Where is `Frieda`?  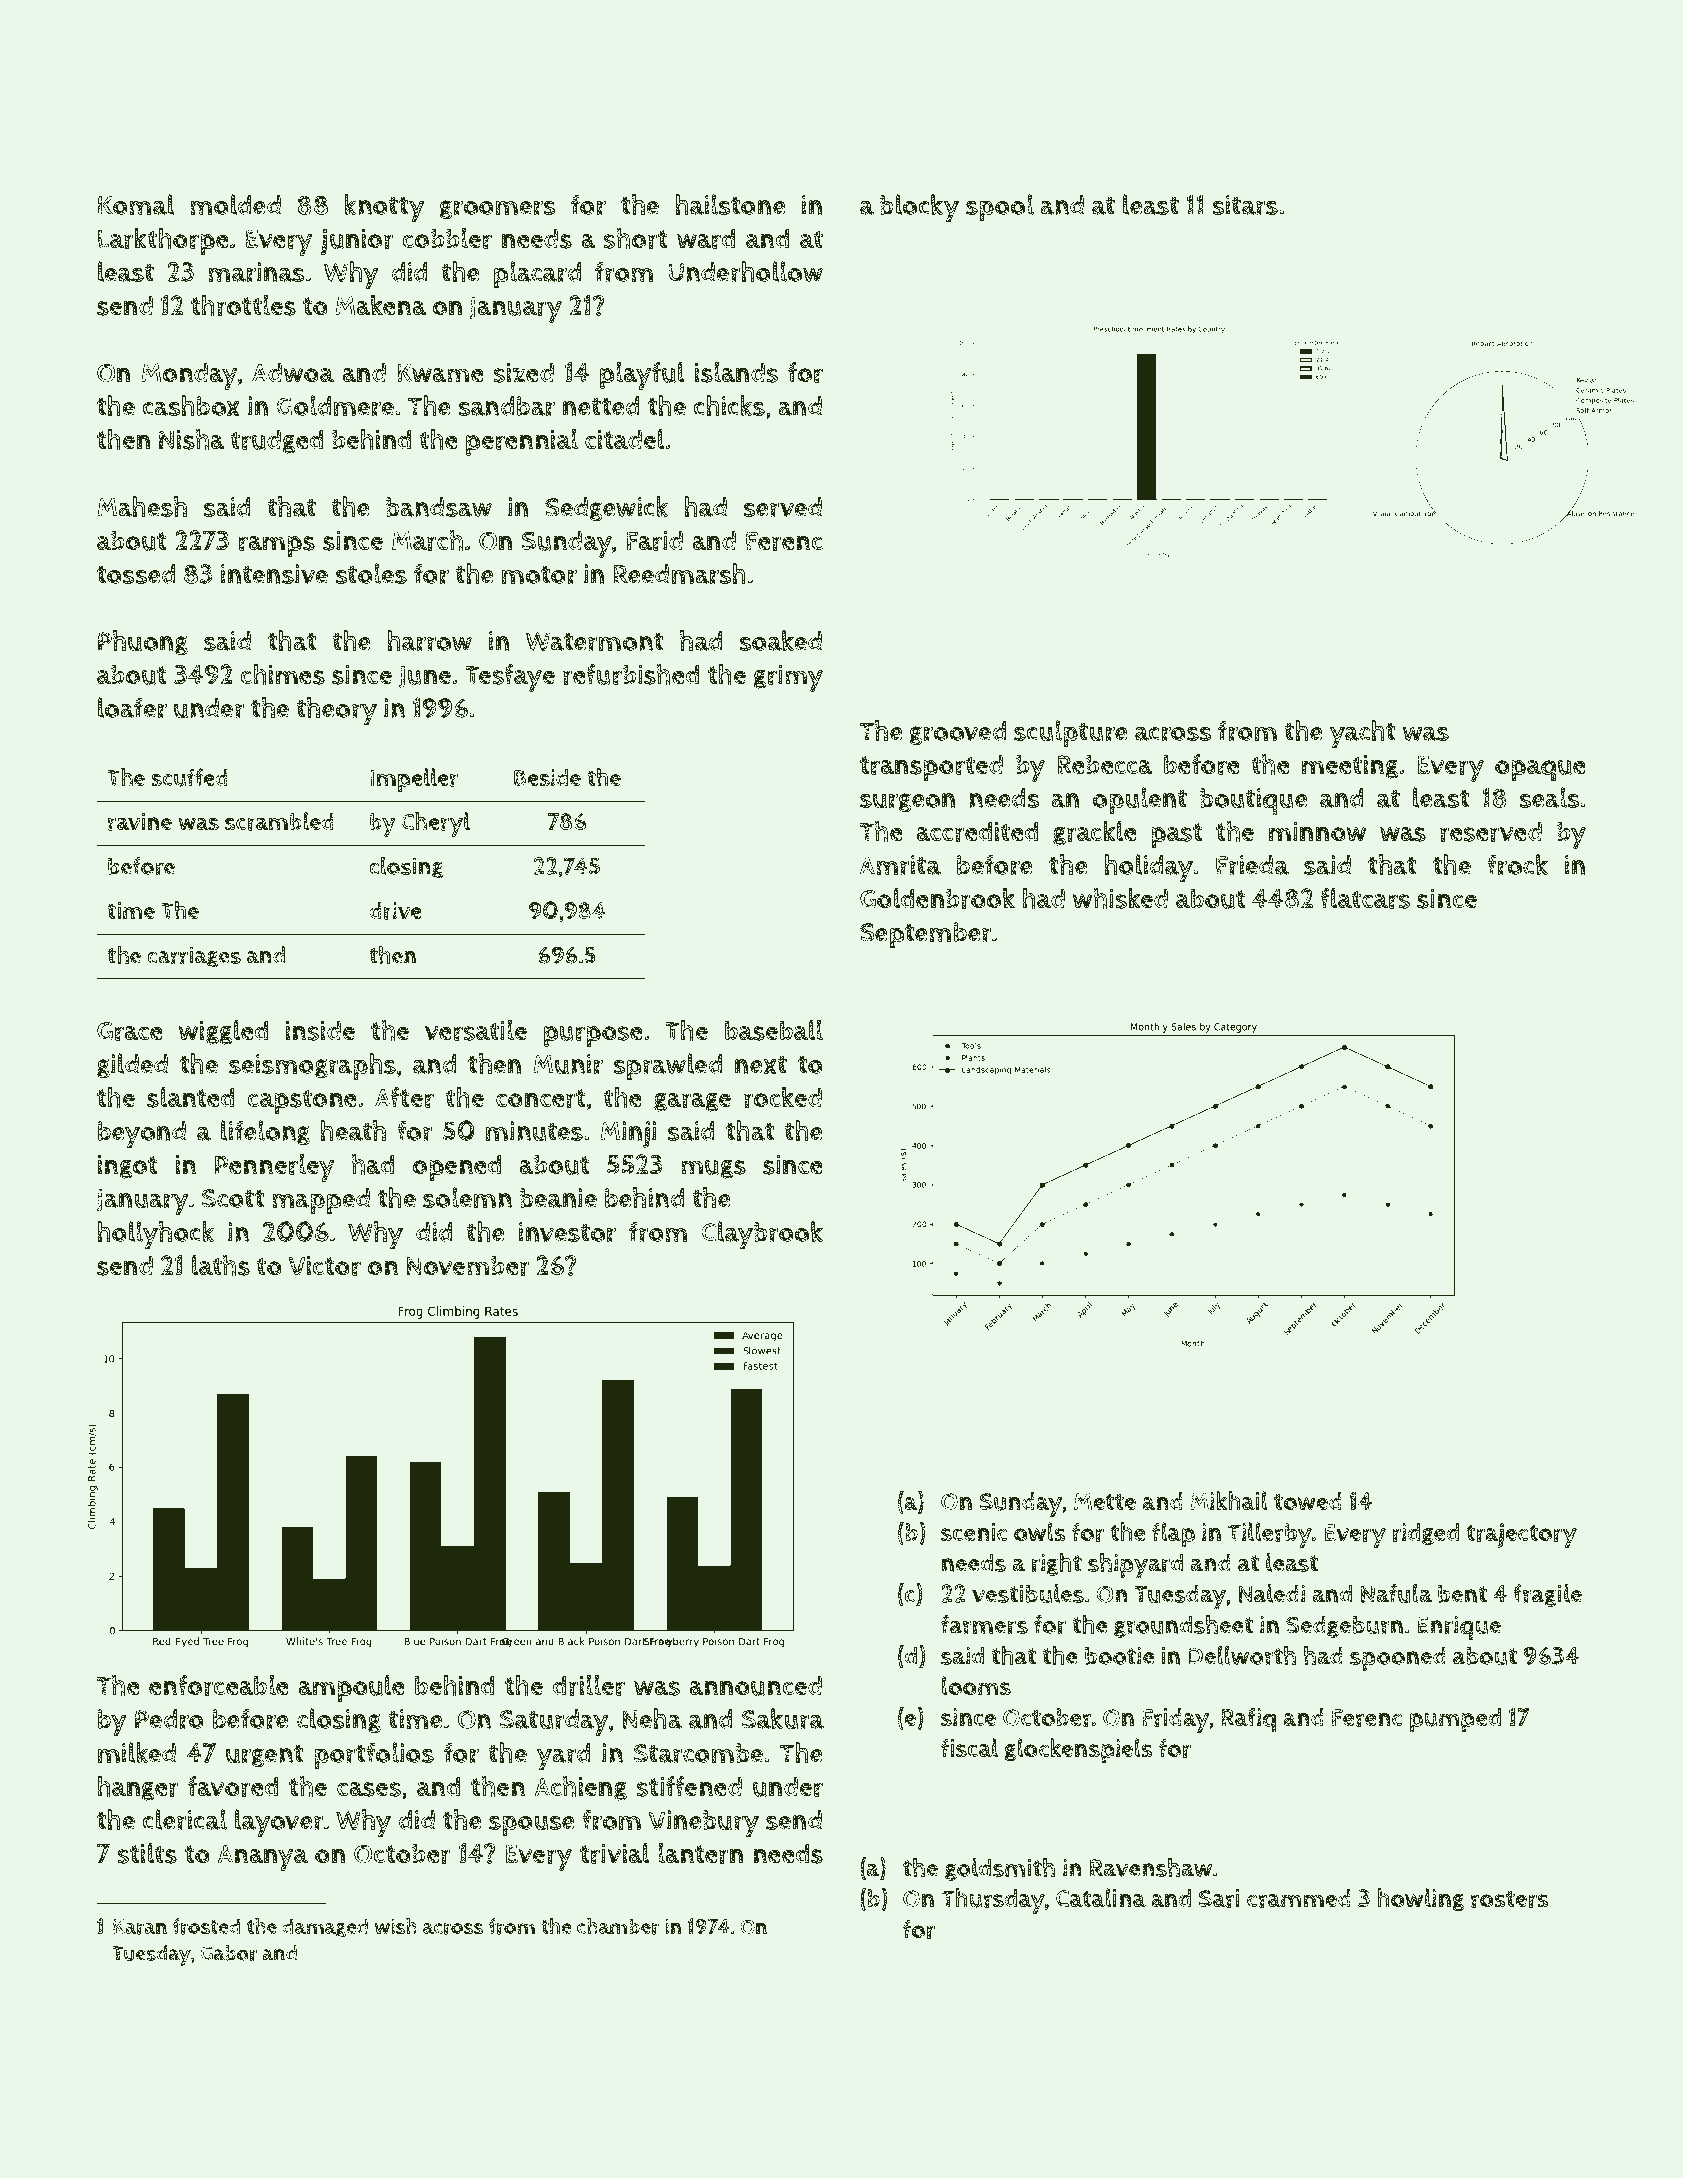
Frieda is located at coordinates (1252, 865).
